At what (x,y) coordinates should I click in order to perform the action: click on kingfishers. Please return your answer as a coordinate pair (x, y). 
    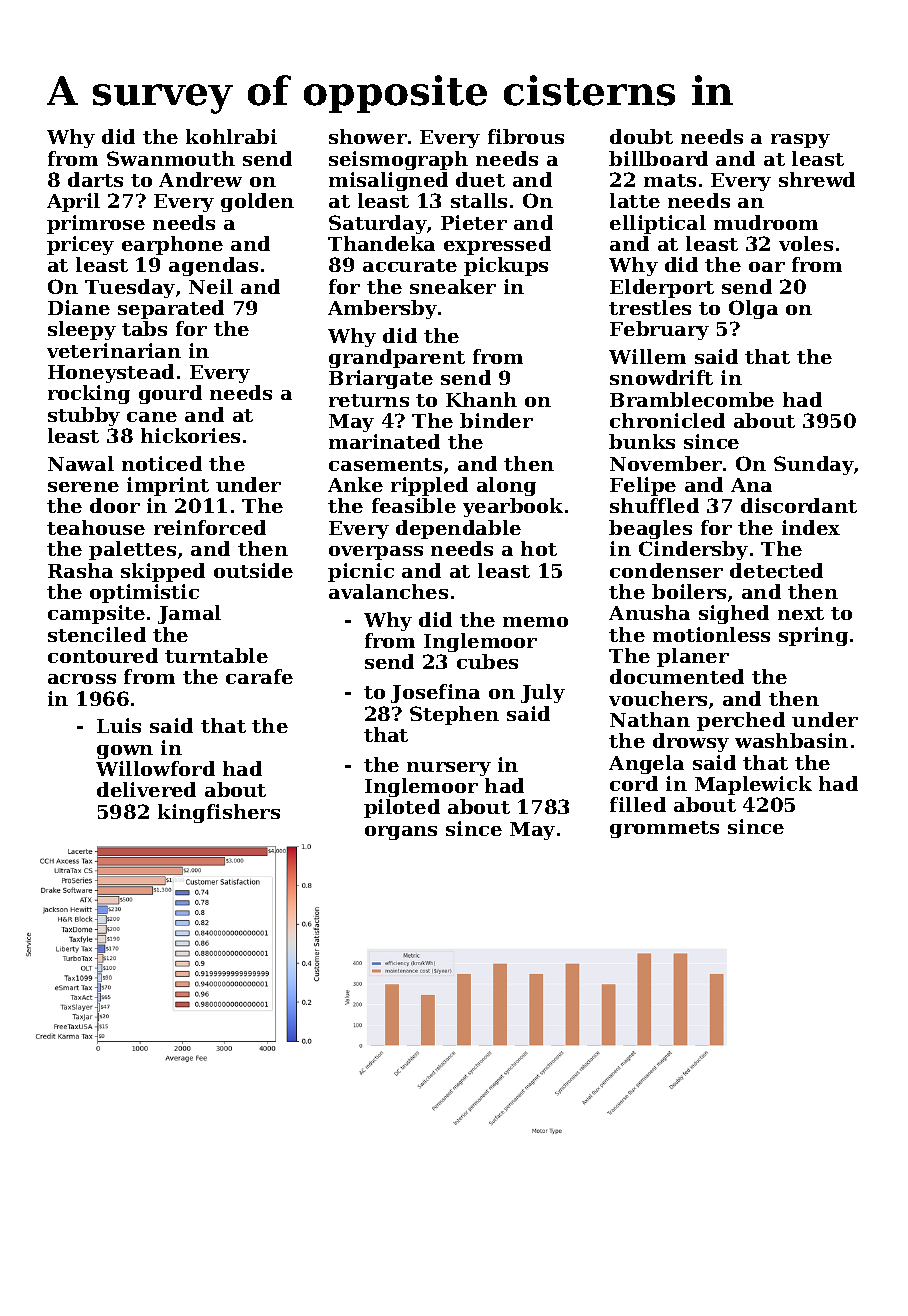
    Looking at the image, I should click on (219, 813).
